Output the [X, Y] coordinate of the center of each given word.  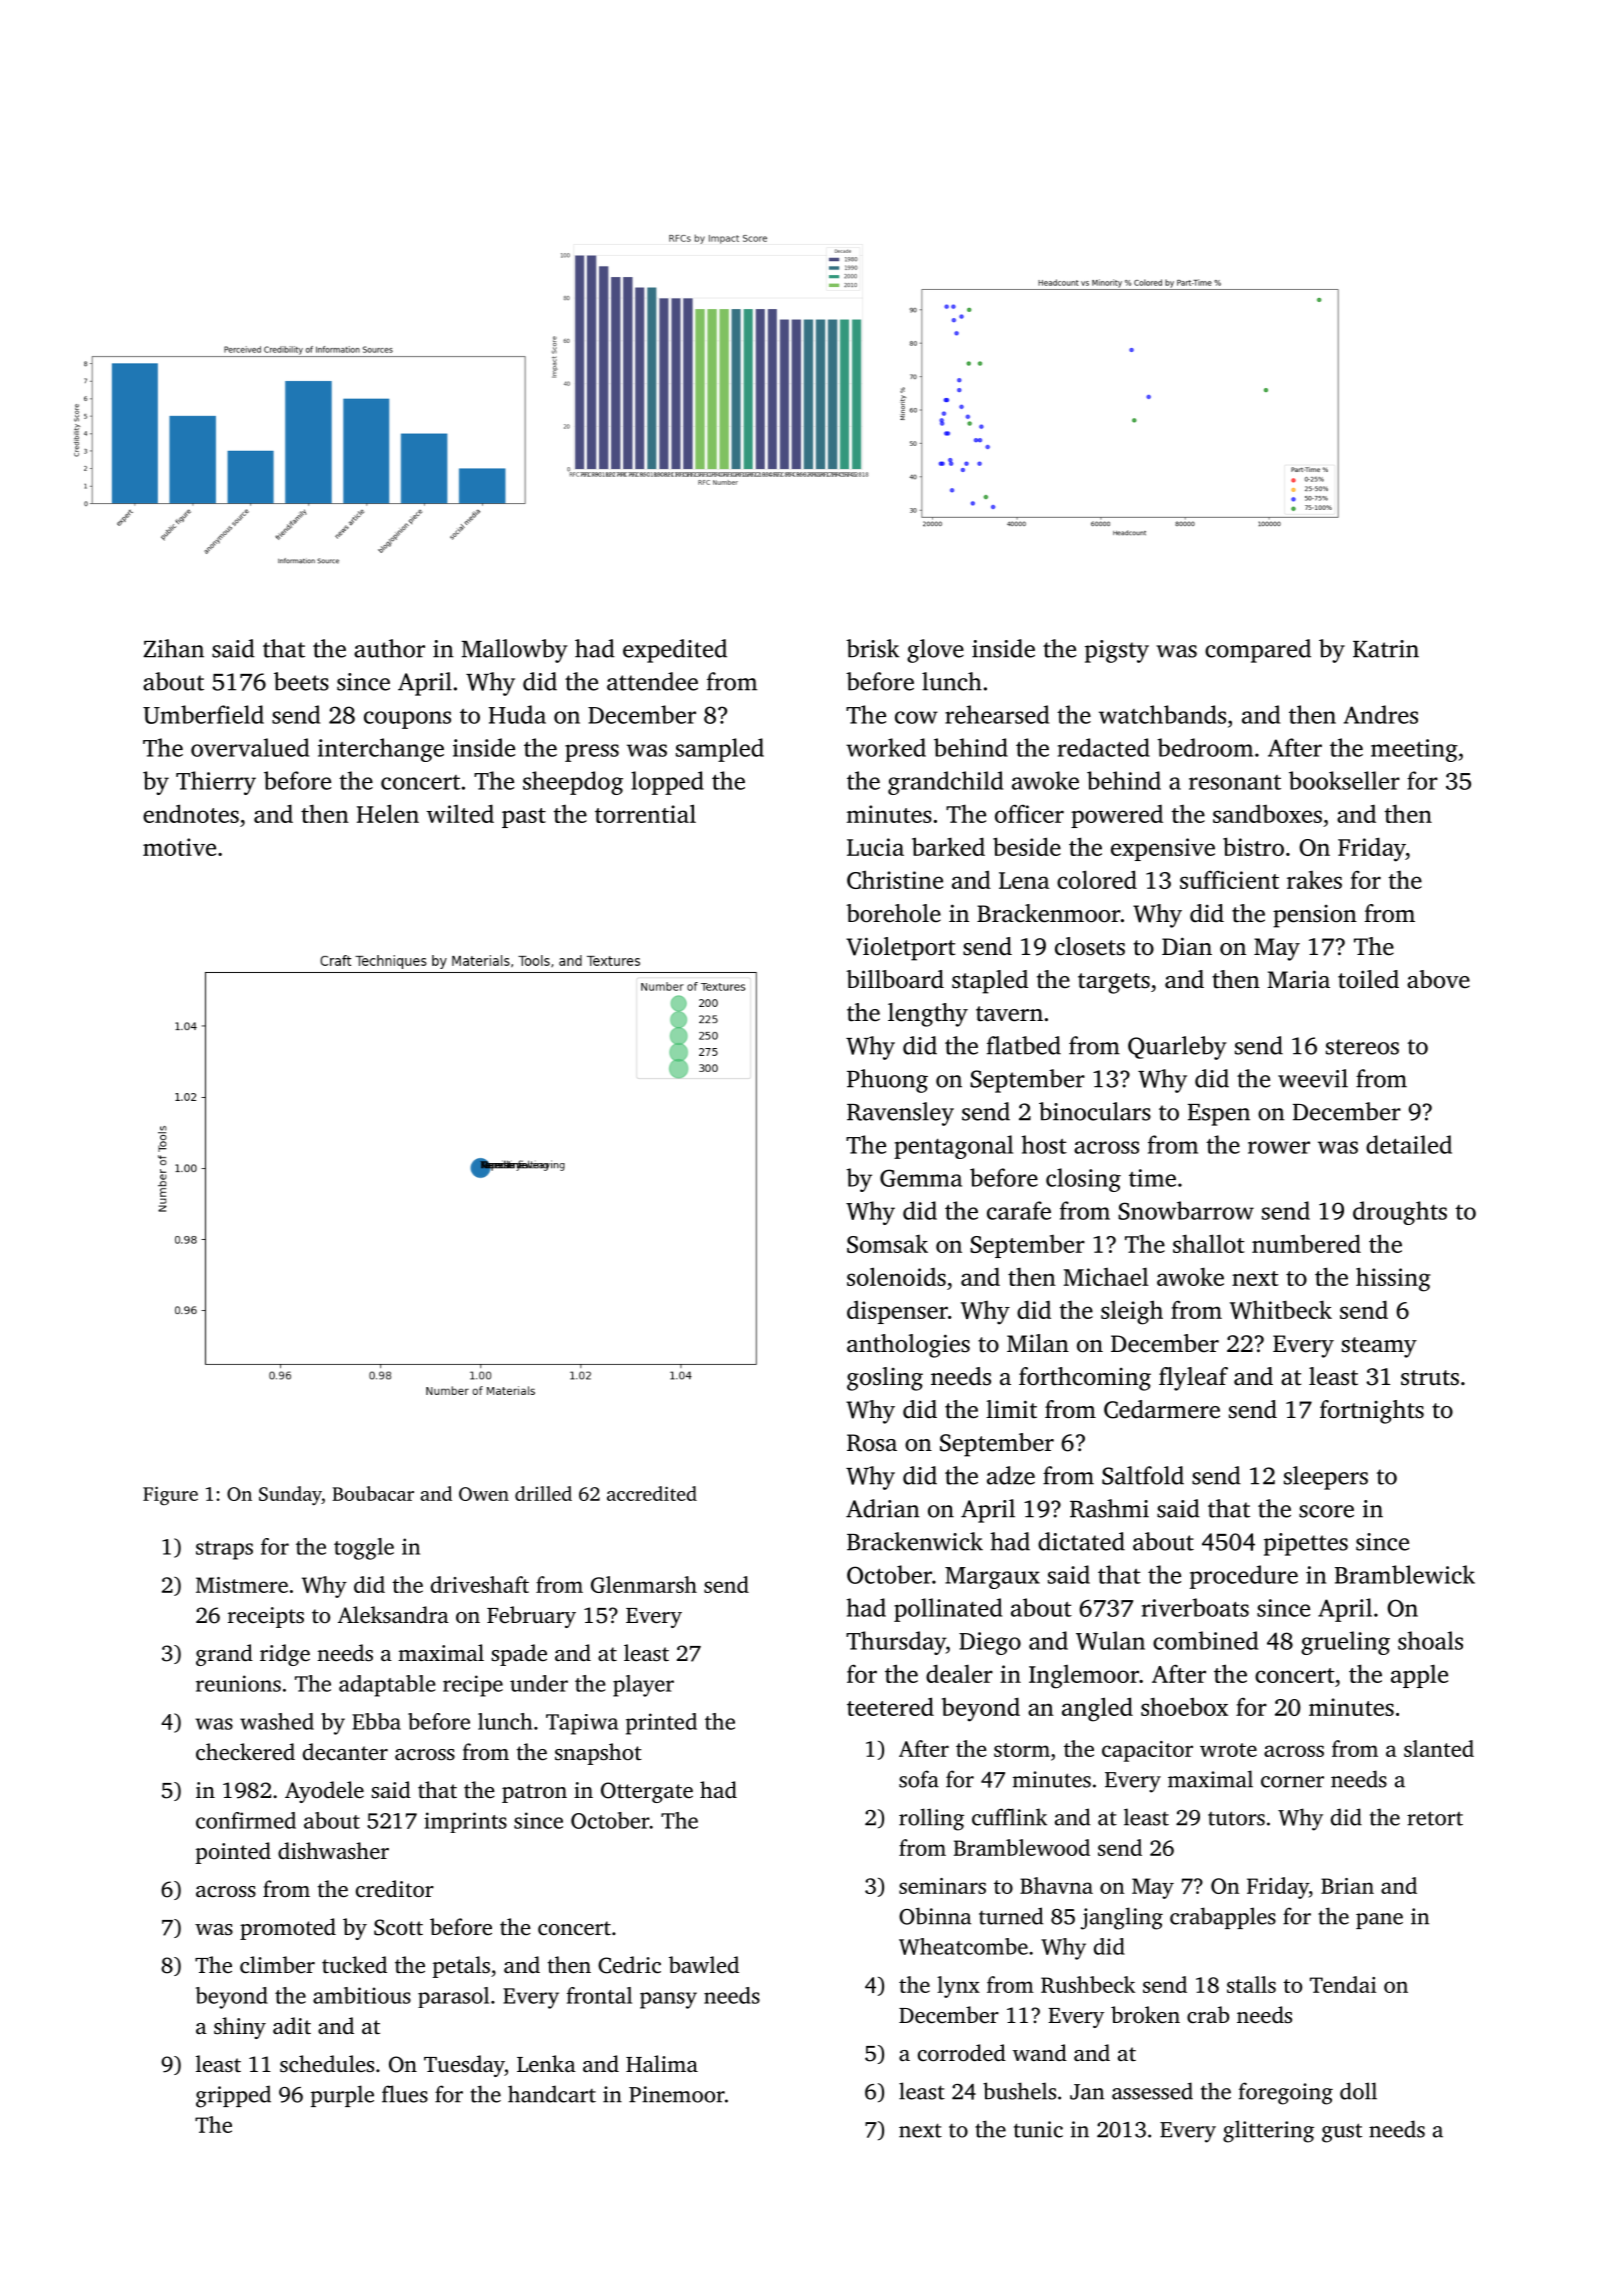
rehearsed [997, 714]
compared [1258, 651]
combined [1205, 1640]
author [389, 648]
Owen [484, 1494]
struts [1430, 1378]
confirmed [246, 1820]
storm [1022, 1750]
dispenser [897, 1312]
